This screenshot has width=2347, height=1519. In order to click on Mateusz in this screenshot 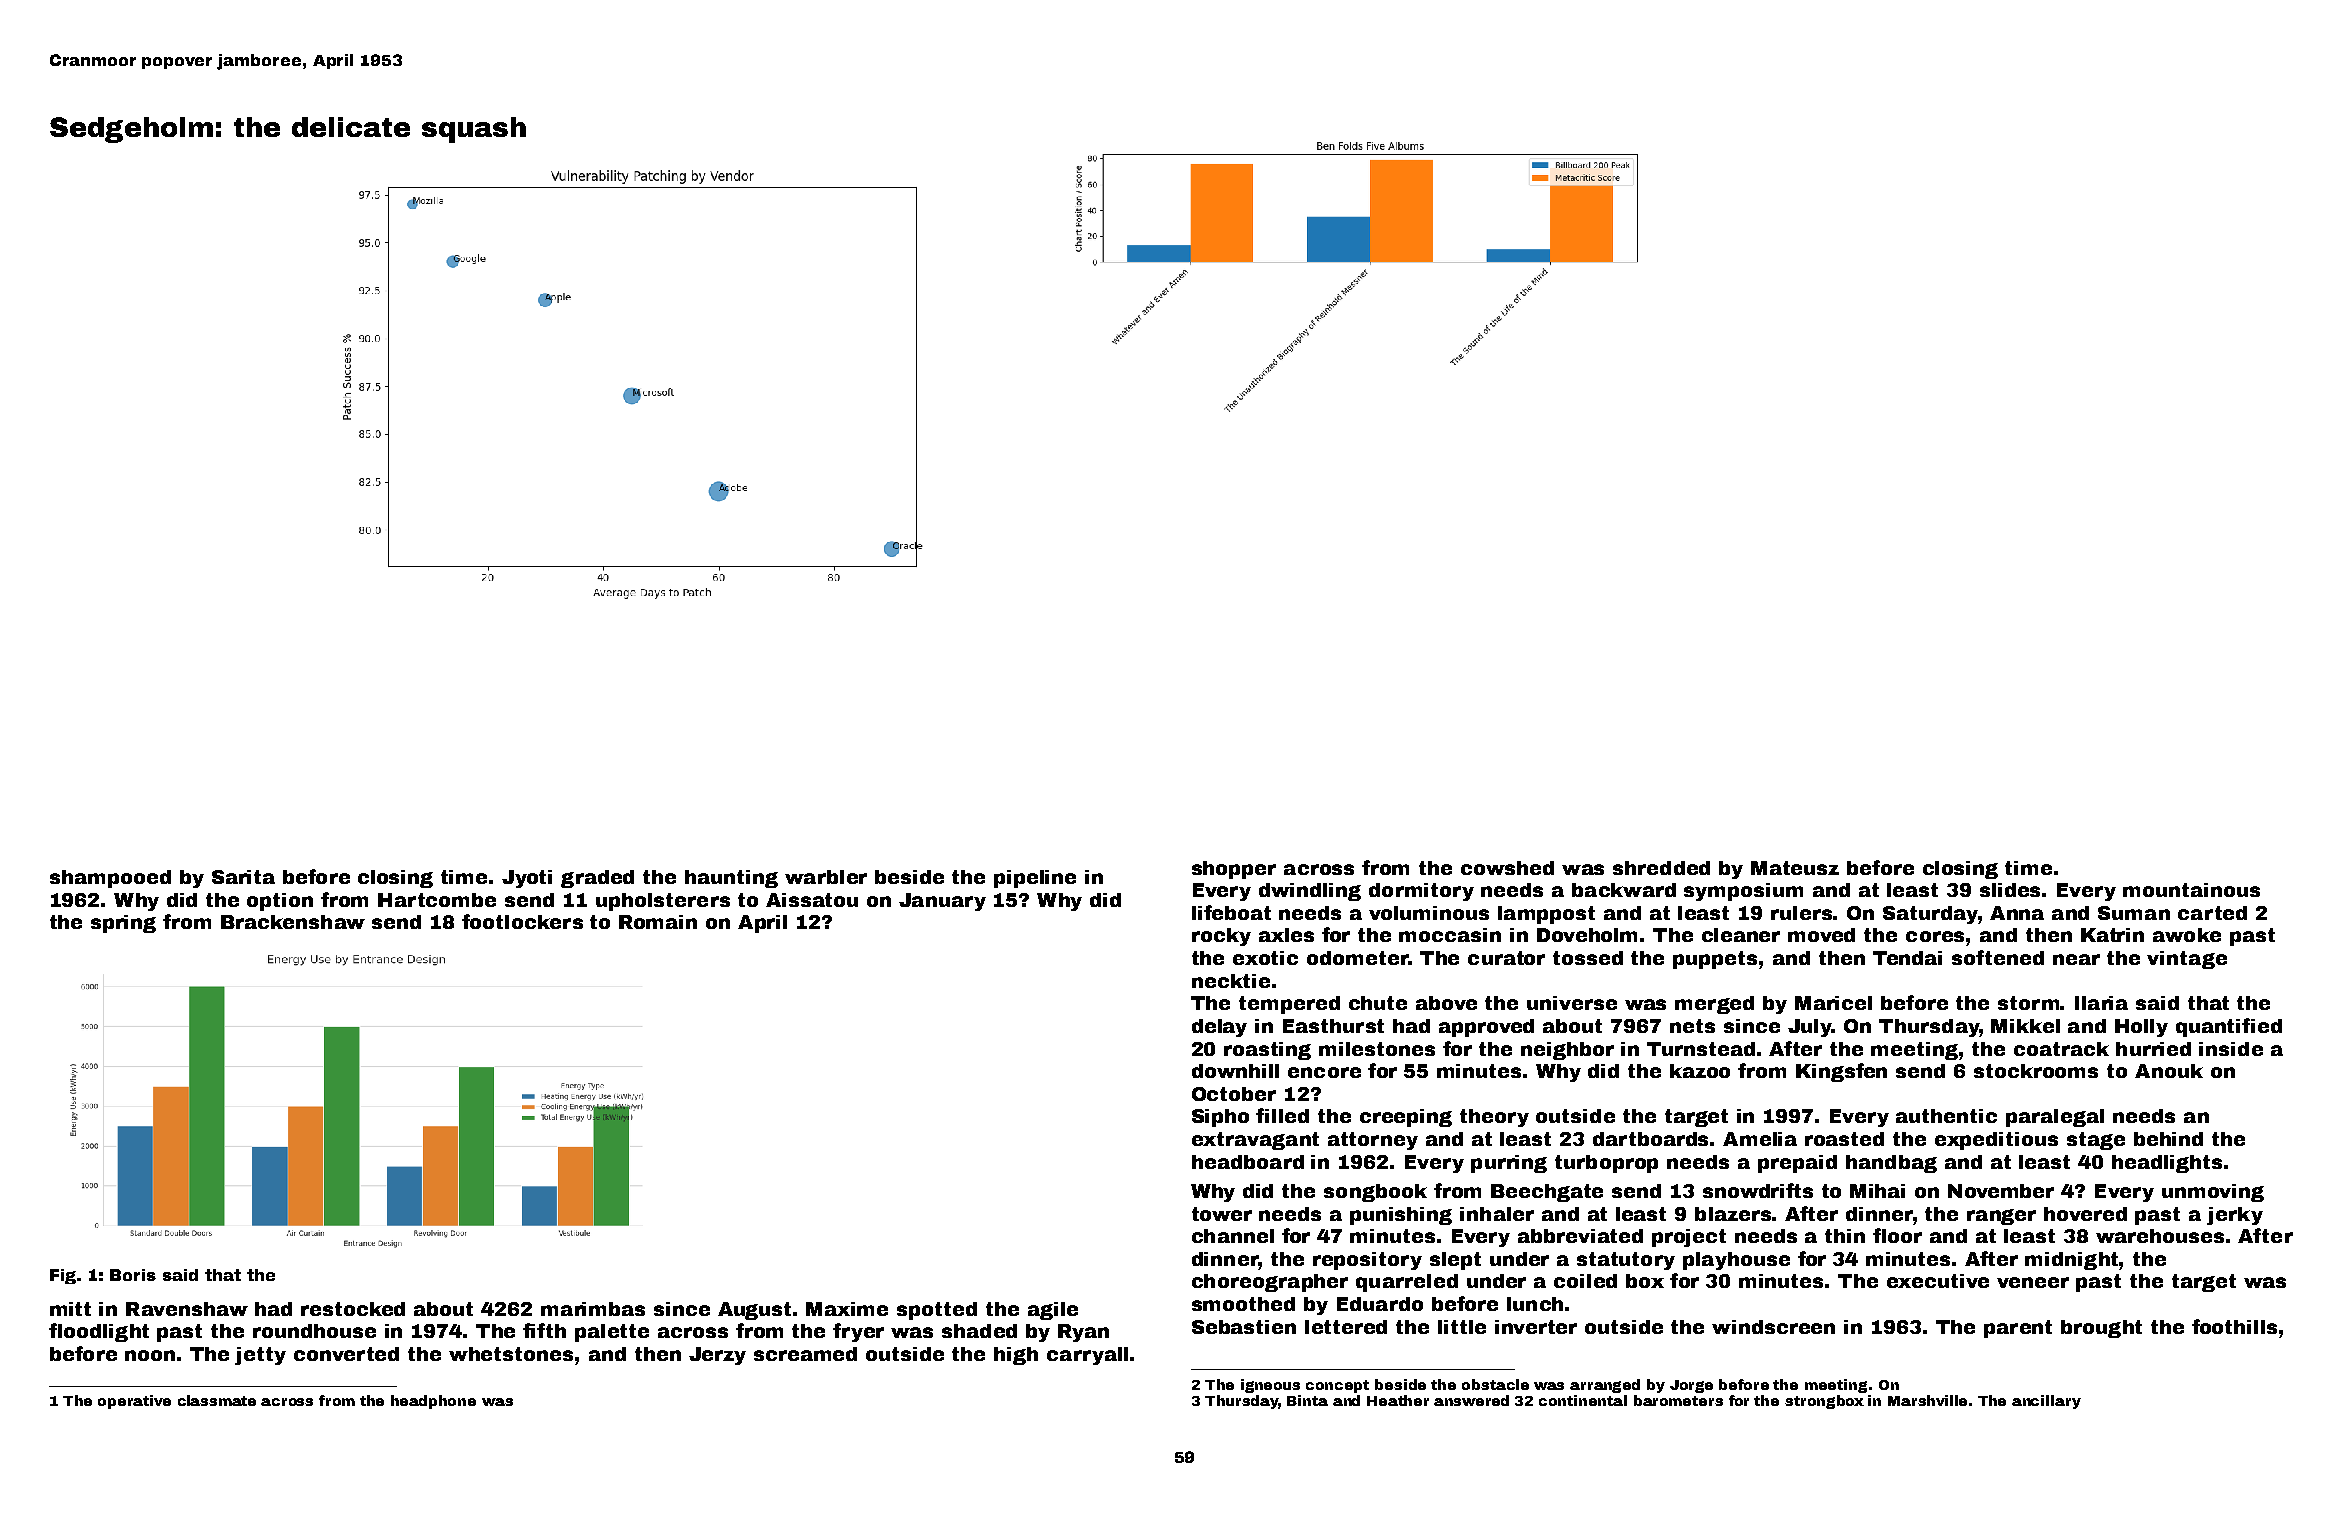, I will do `click(1795, 868)`.
